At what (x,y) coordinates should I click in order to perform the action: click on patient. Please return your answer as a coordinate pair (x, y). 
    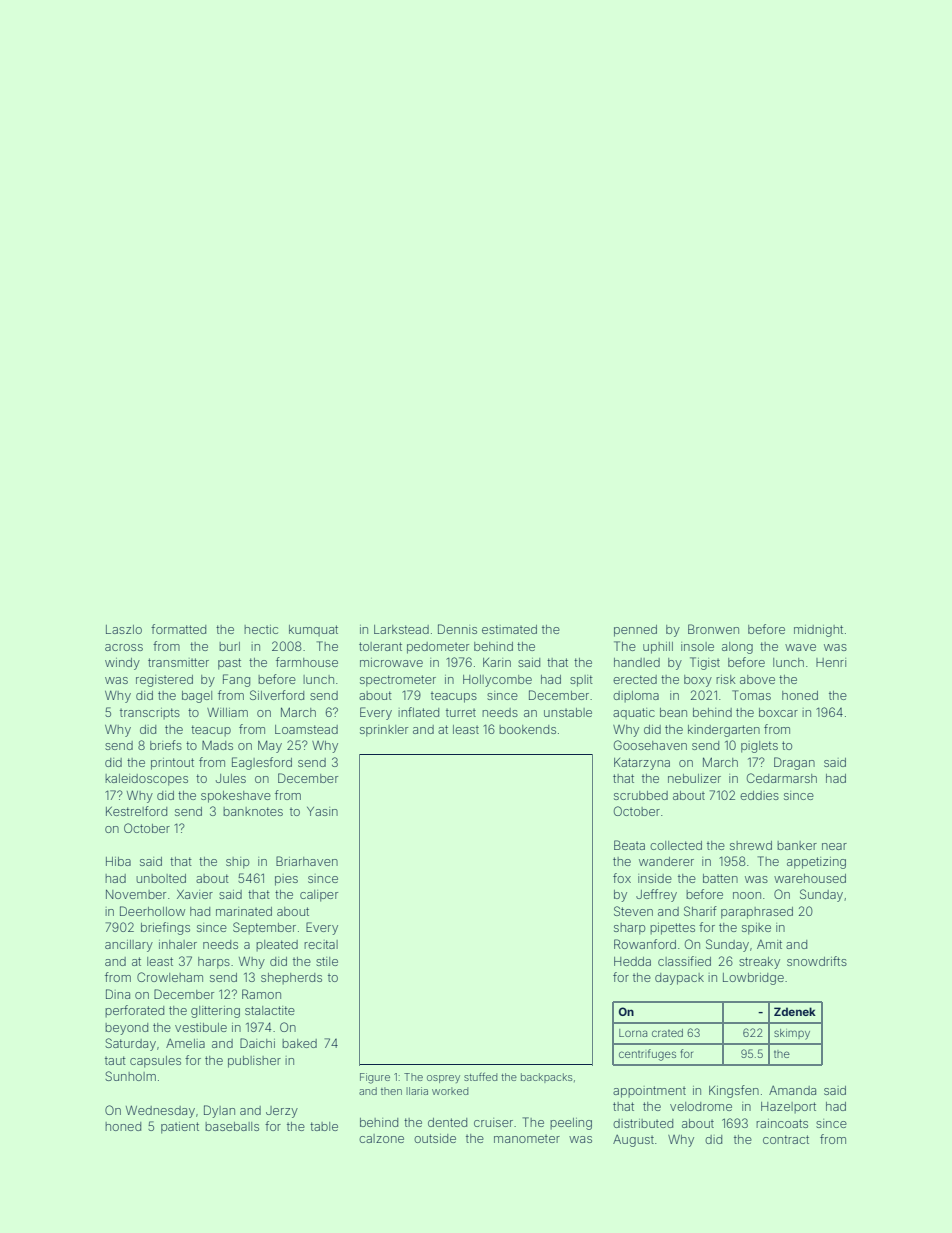
    Looking at the image, I should click on (180, 1128).
